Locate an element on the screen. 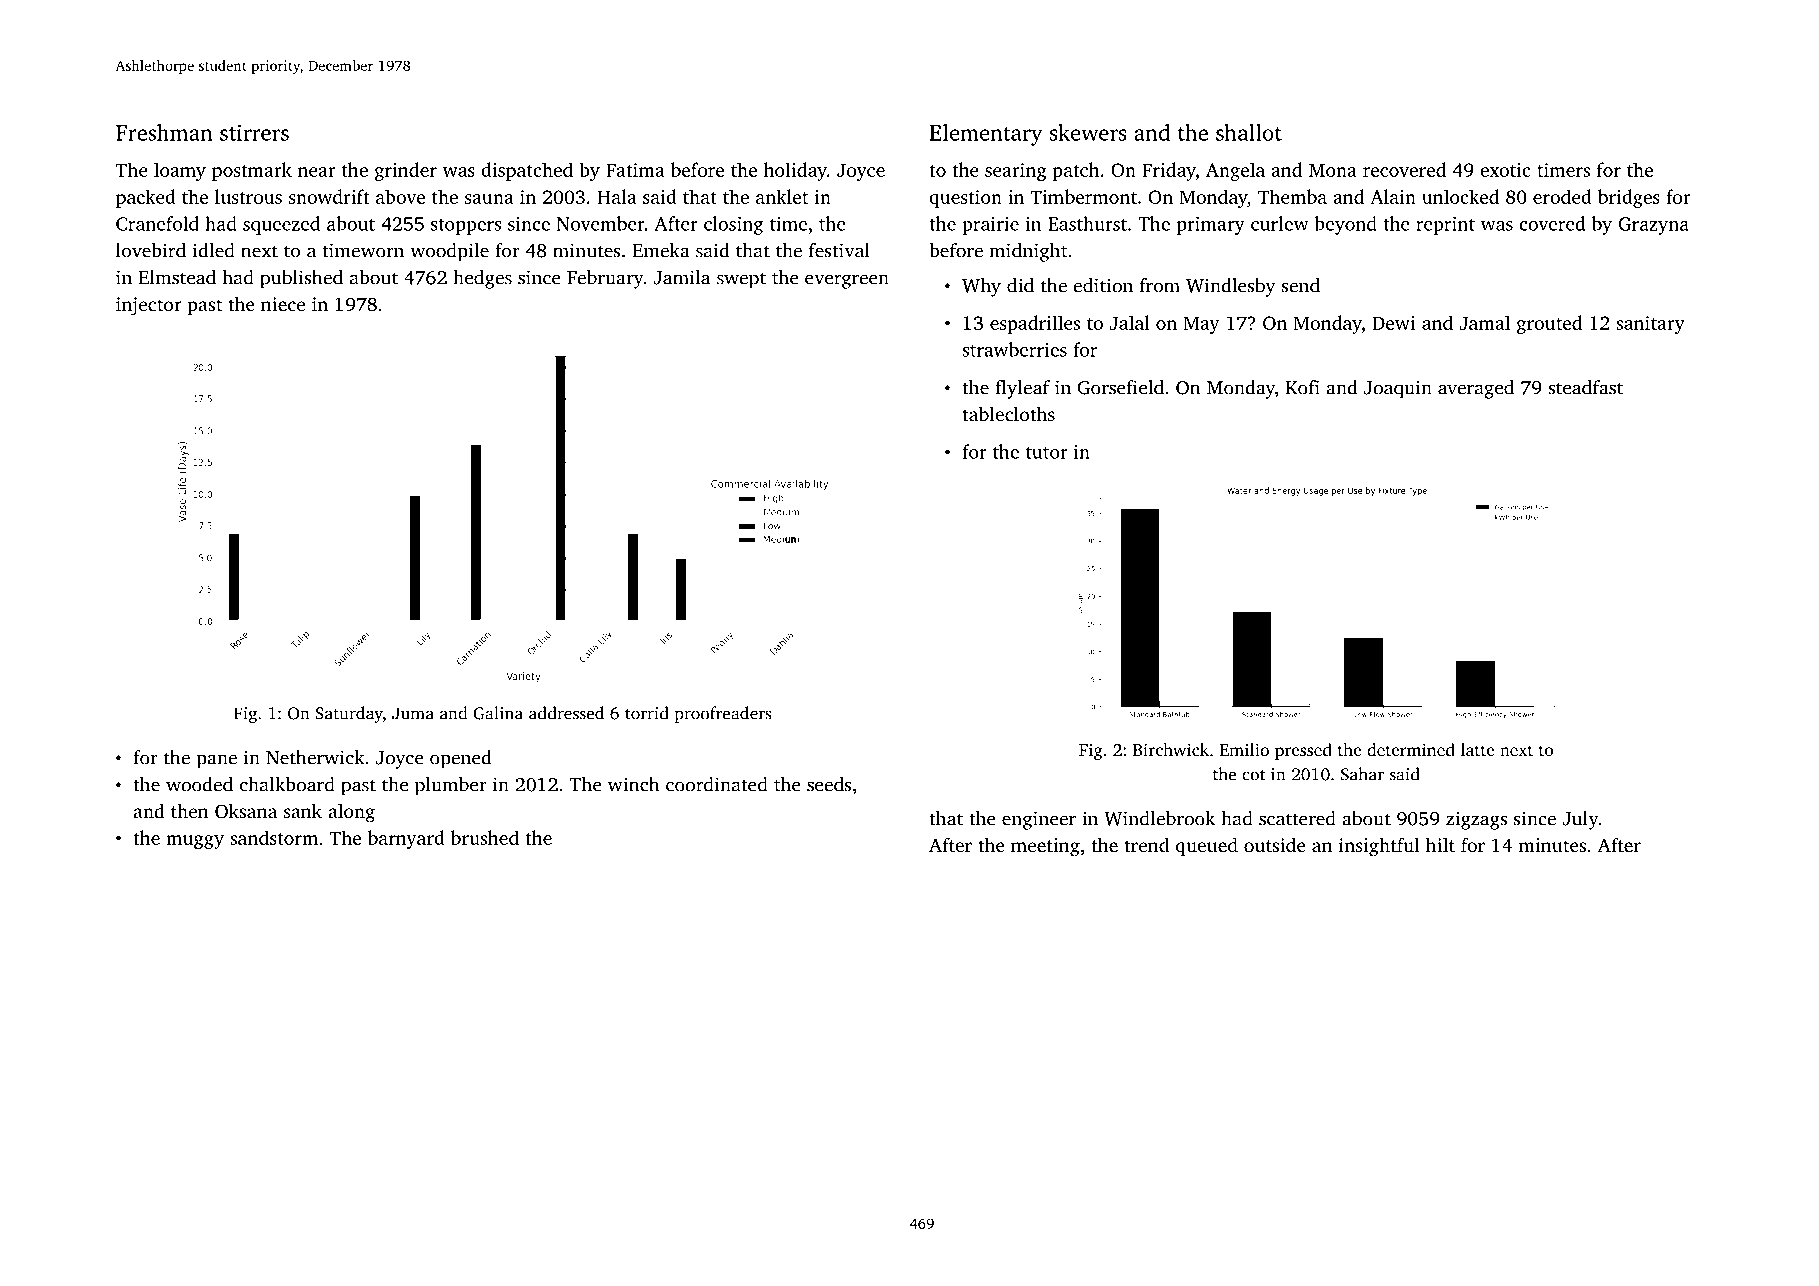 This screenshot has height=1286, width=1819. shallot is located at coordinates (1249, 132).
